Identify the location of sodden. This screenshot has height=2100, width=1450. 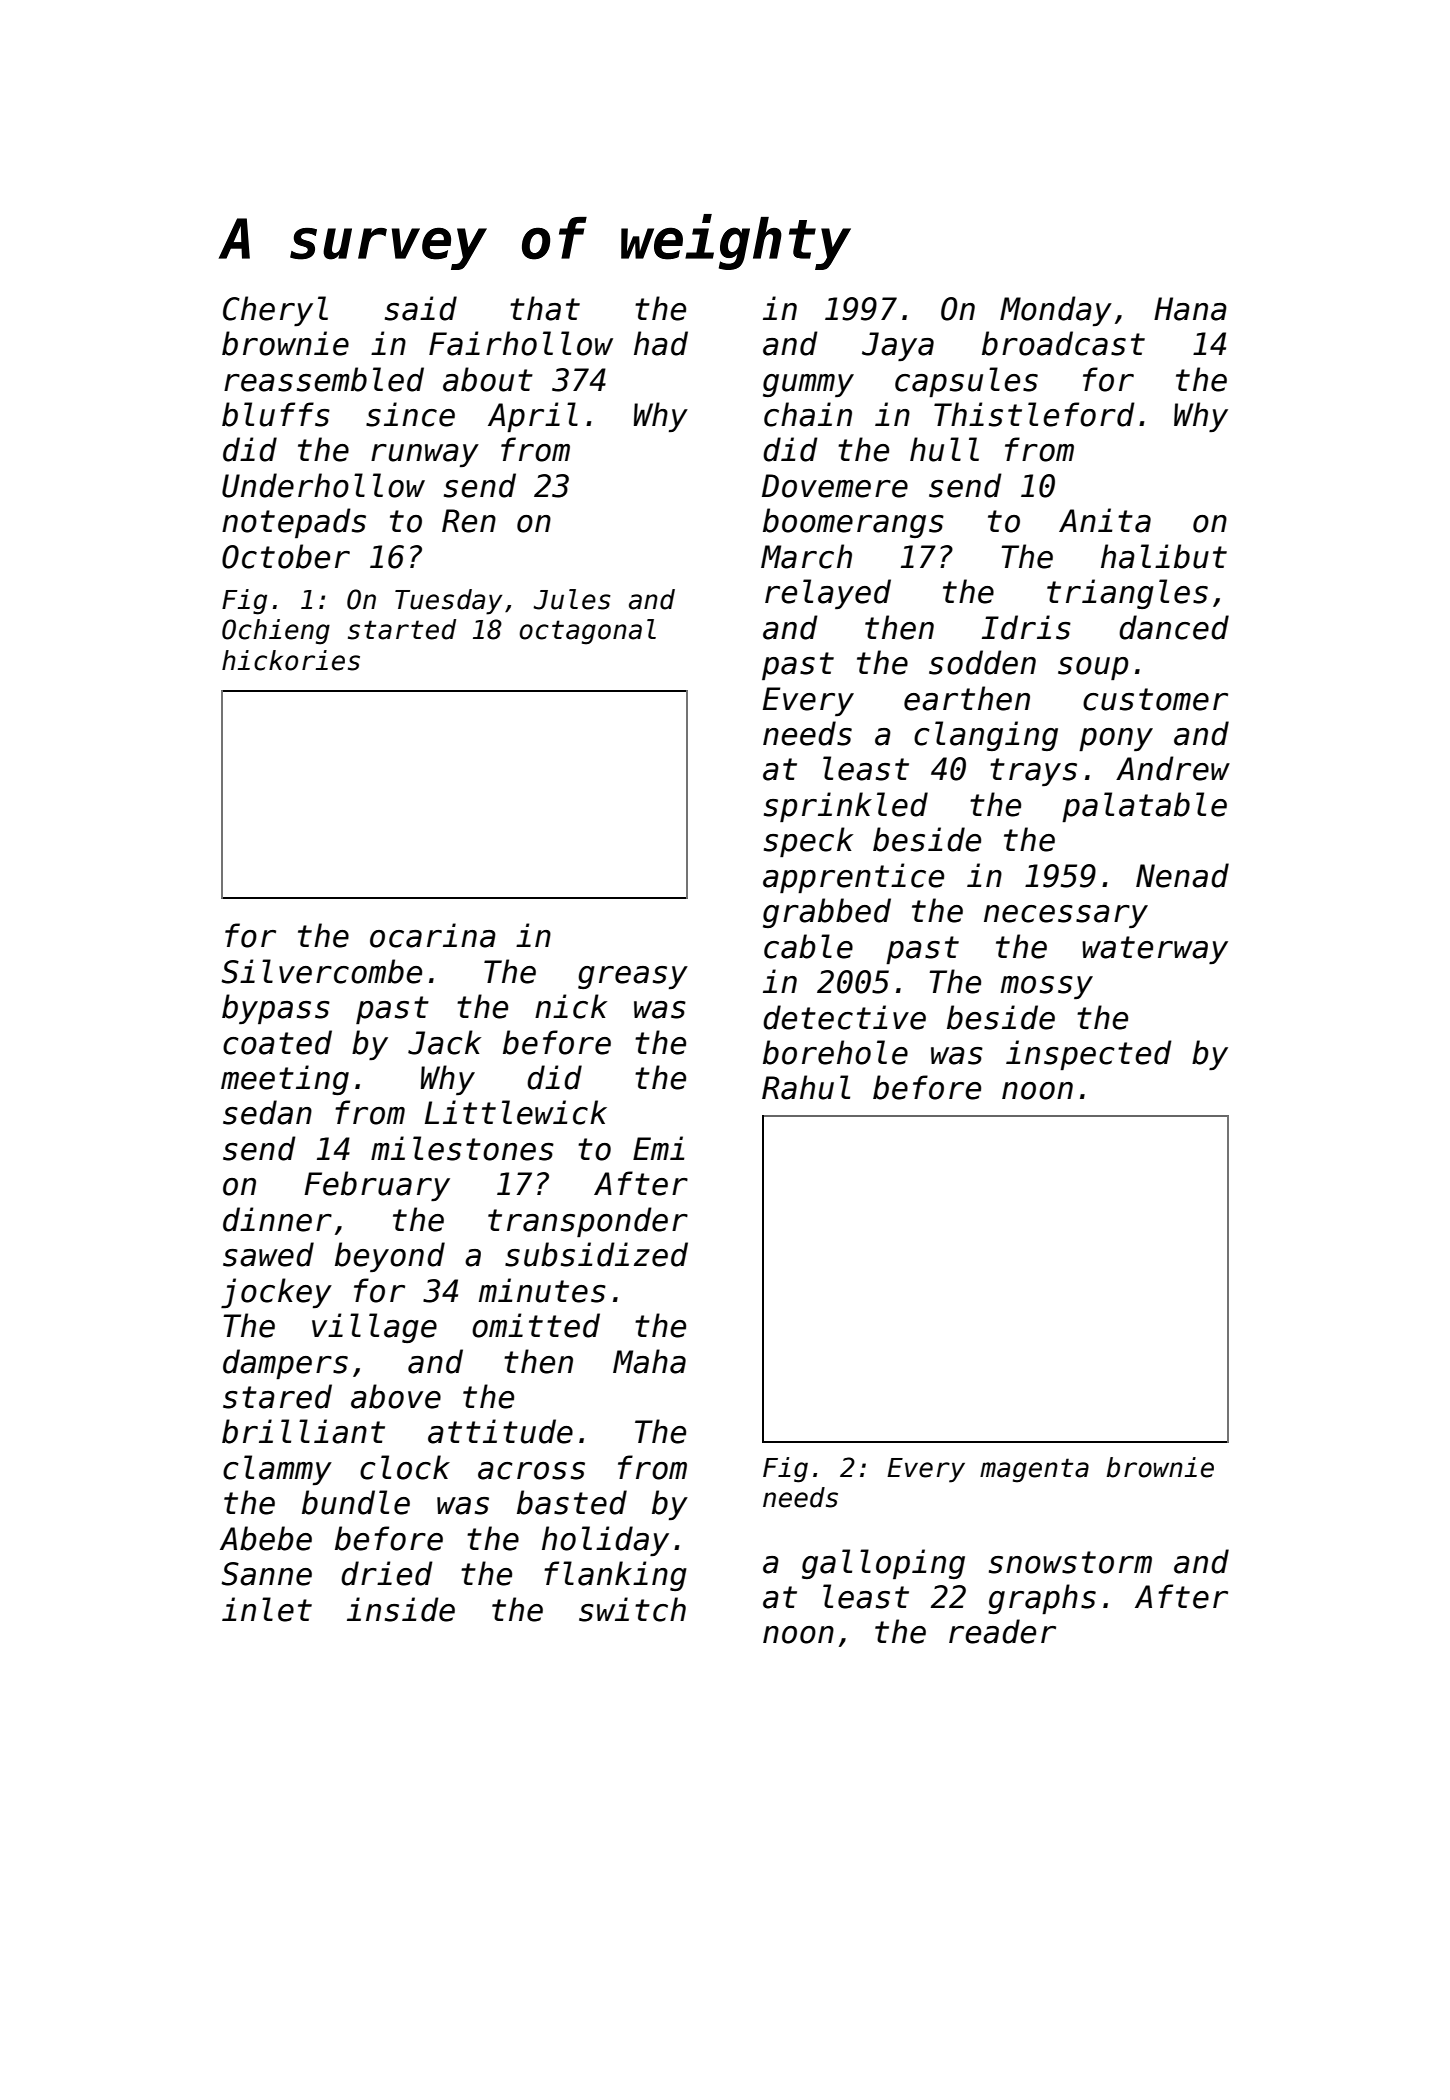
(982, 662).
